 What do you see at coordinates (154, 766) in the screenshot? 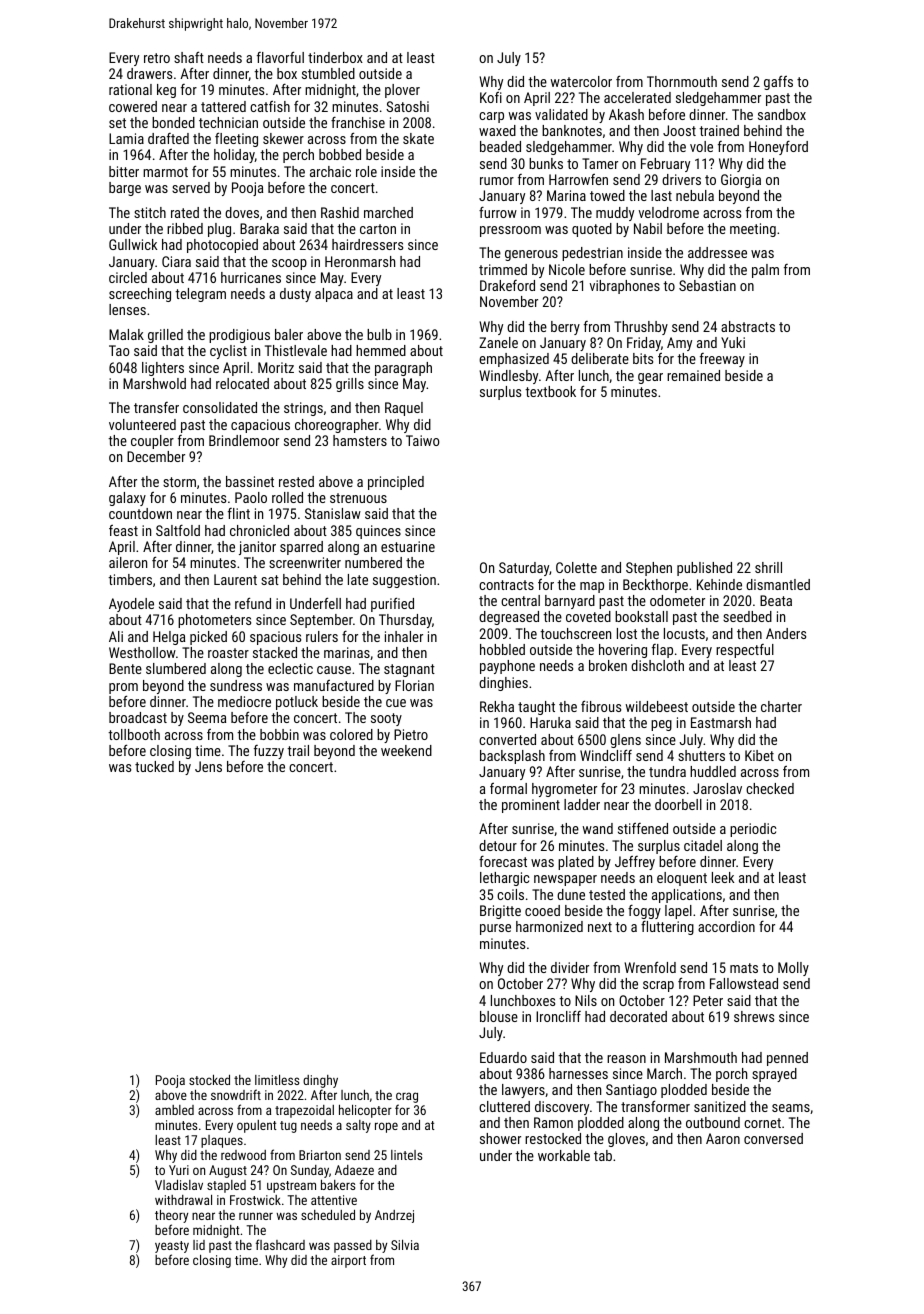
I see `tucked` at bounding box center [154, 766].
